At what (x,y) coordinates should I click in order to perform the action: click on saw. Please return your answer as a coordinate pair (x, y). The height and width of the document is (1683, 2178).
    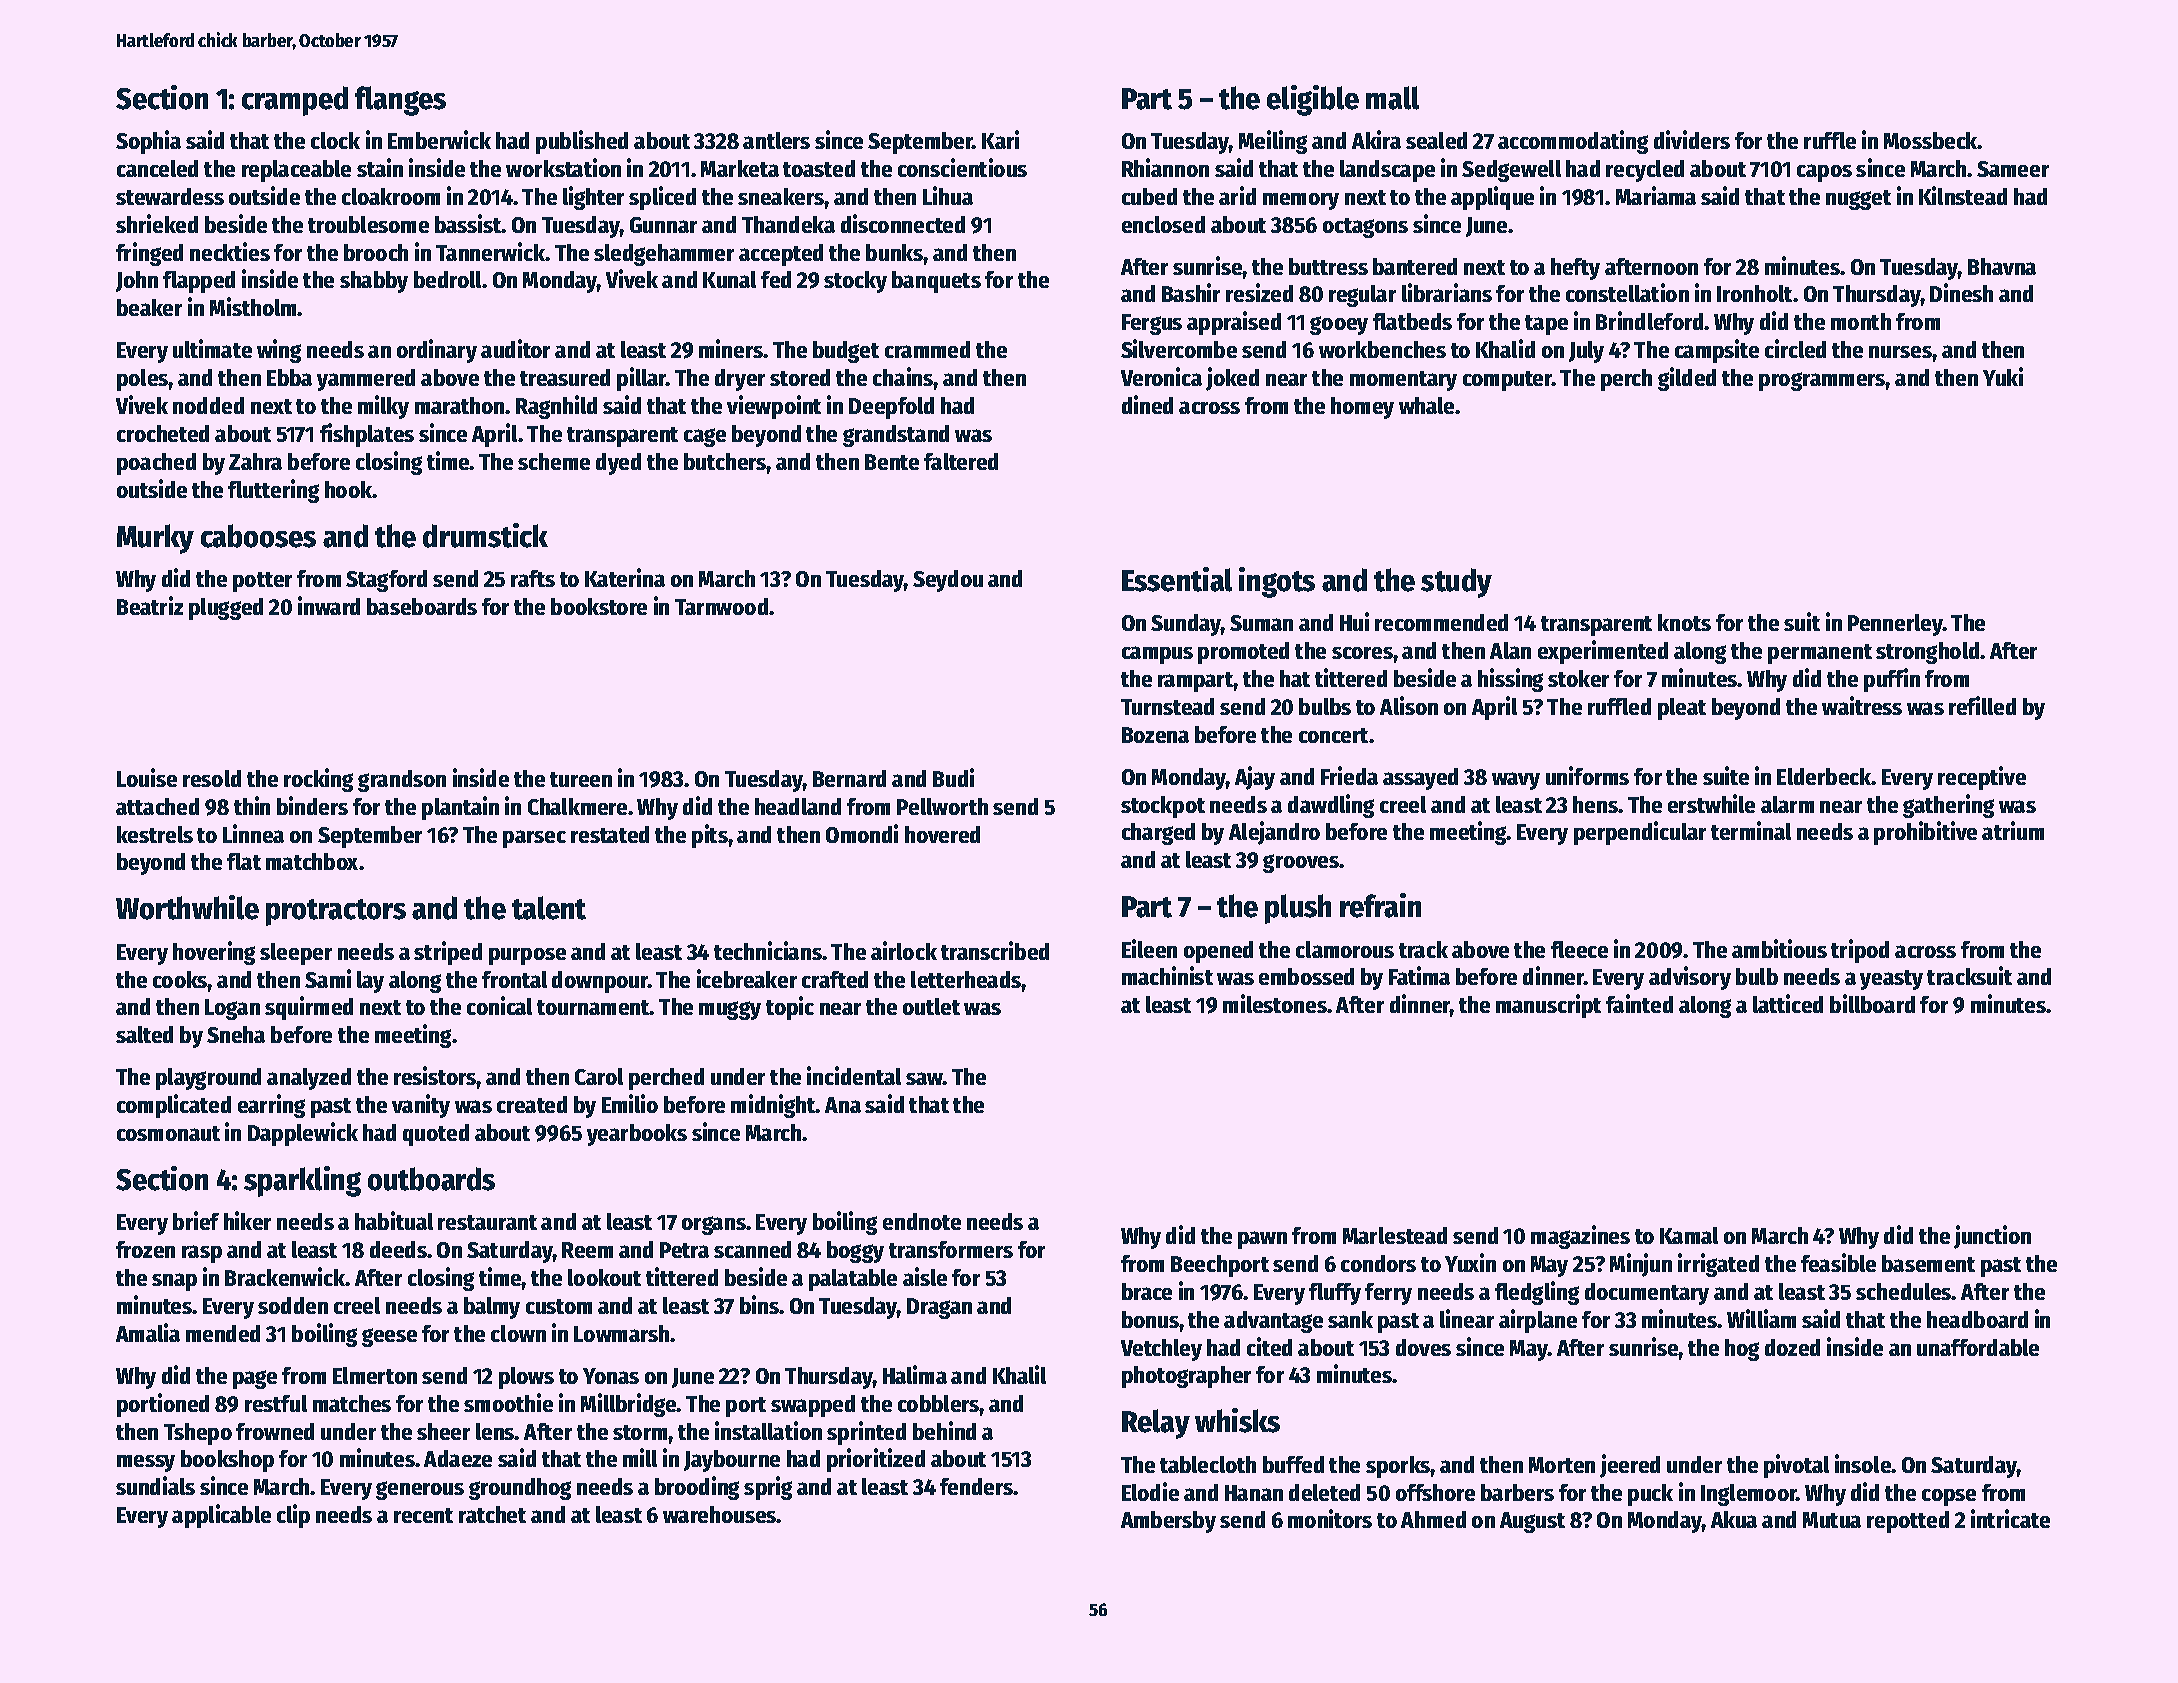
    Looking at the image, I should click on (924, 1078).
